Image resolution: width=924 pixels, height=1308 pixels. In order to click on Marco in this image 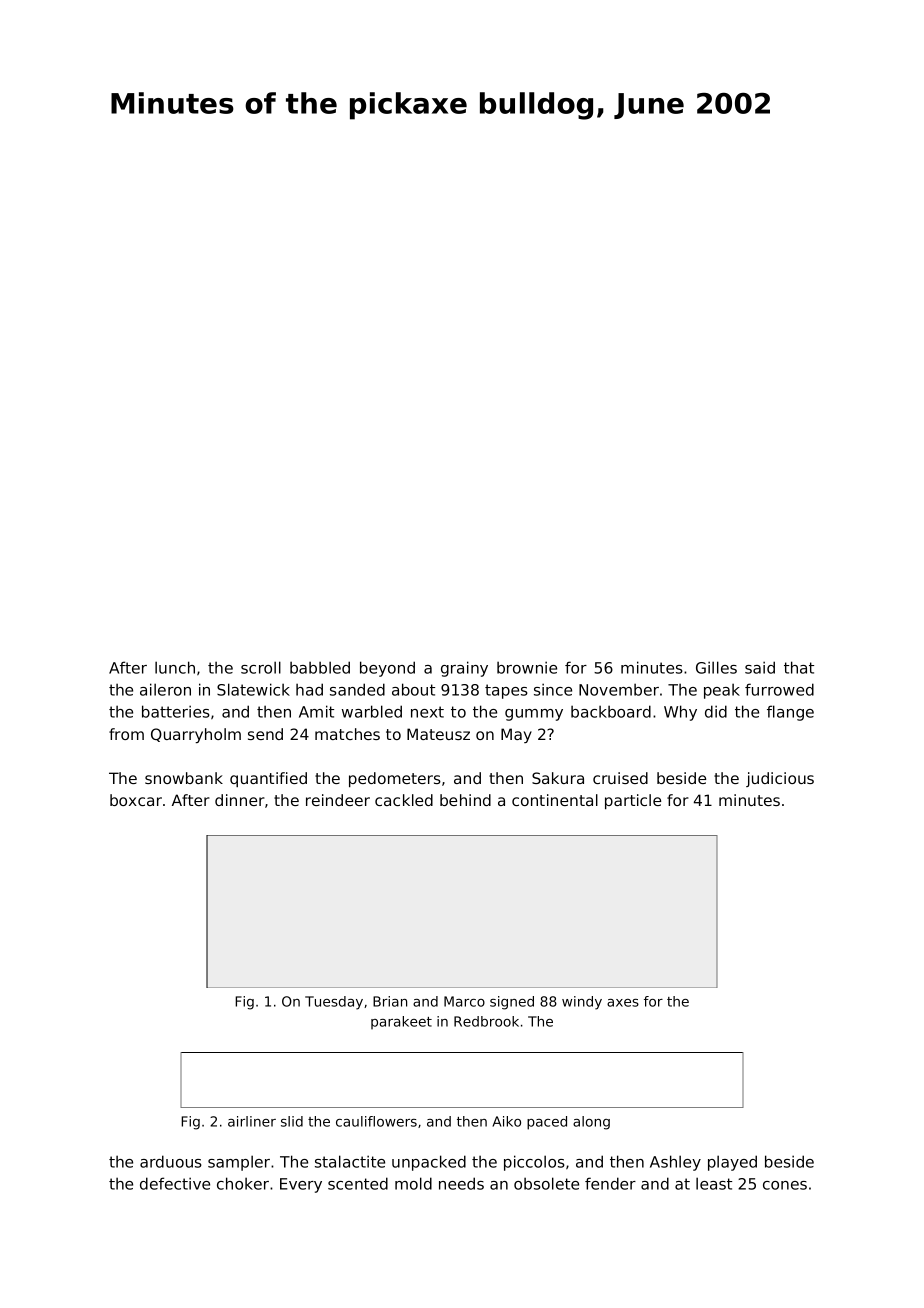, I will do `click(464, 1001)`.
